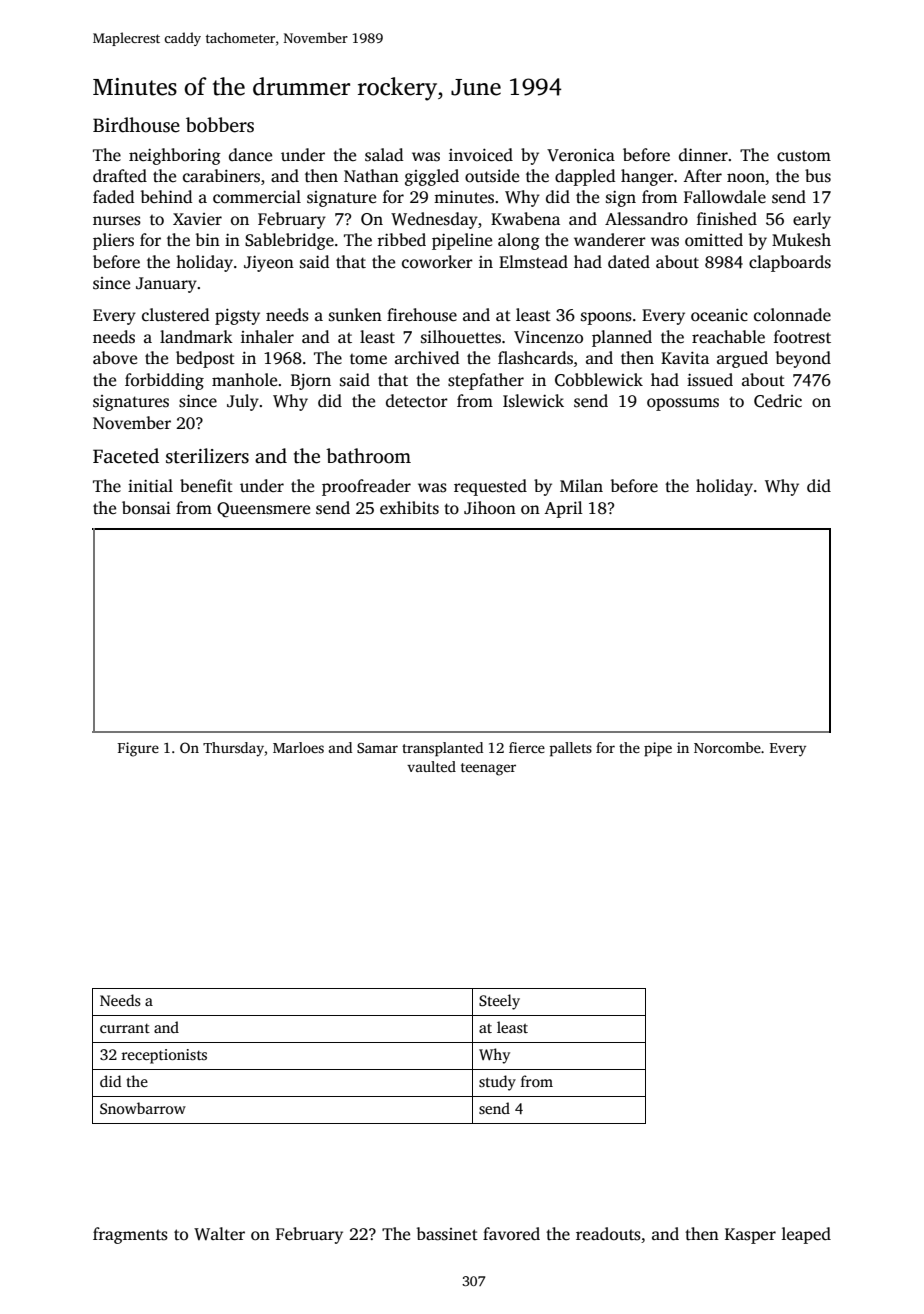  What do you see at coordinates (499, 1002) in the page?
I see `Steely` at bounding box center [499, 1002].
